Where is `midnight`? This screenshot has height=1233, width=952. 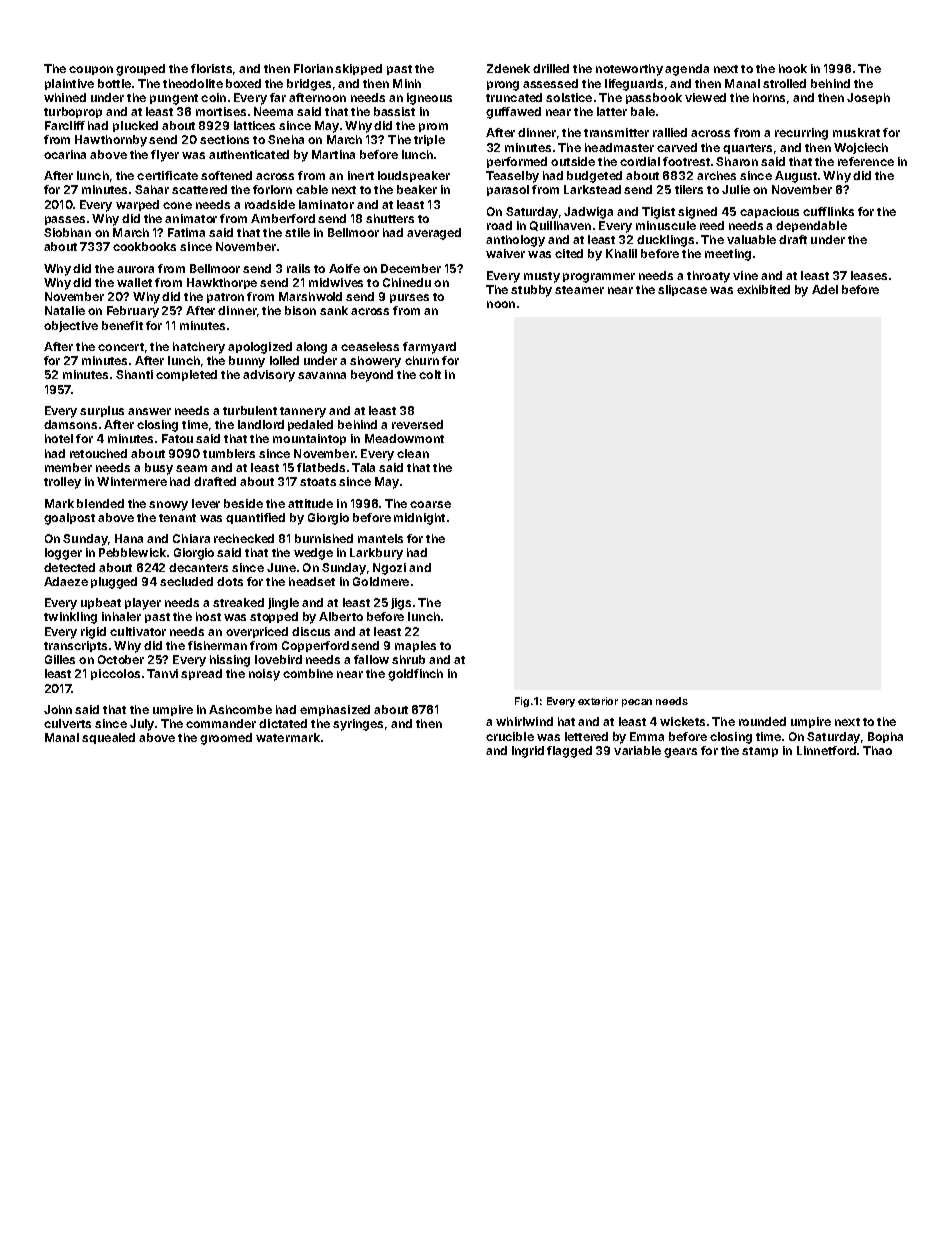 midnight is located at coordinates (419, 519).
